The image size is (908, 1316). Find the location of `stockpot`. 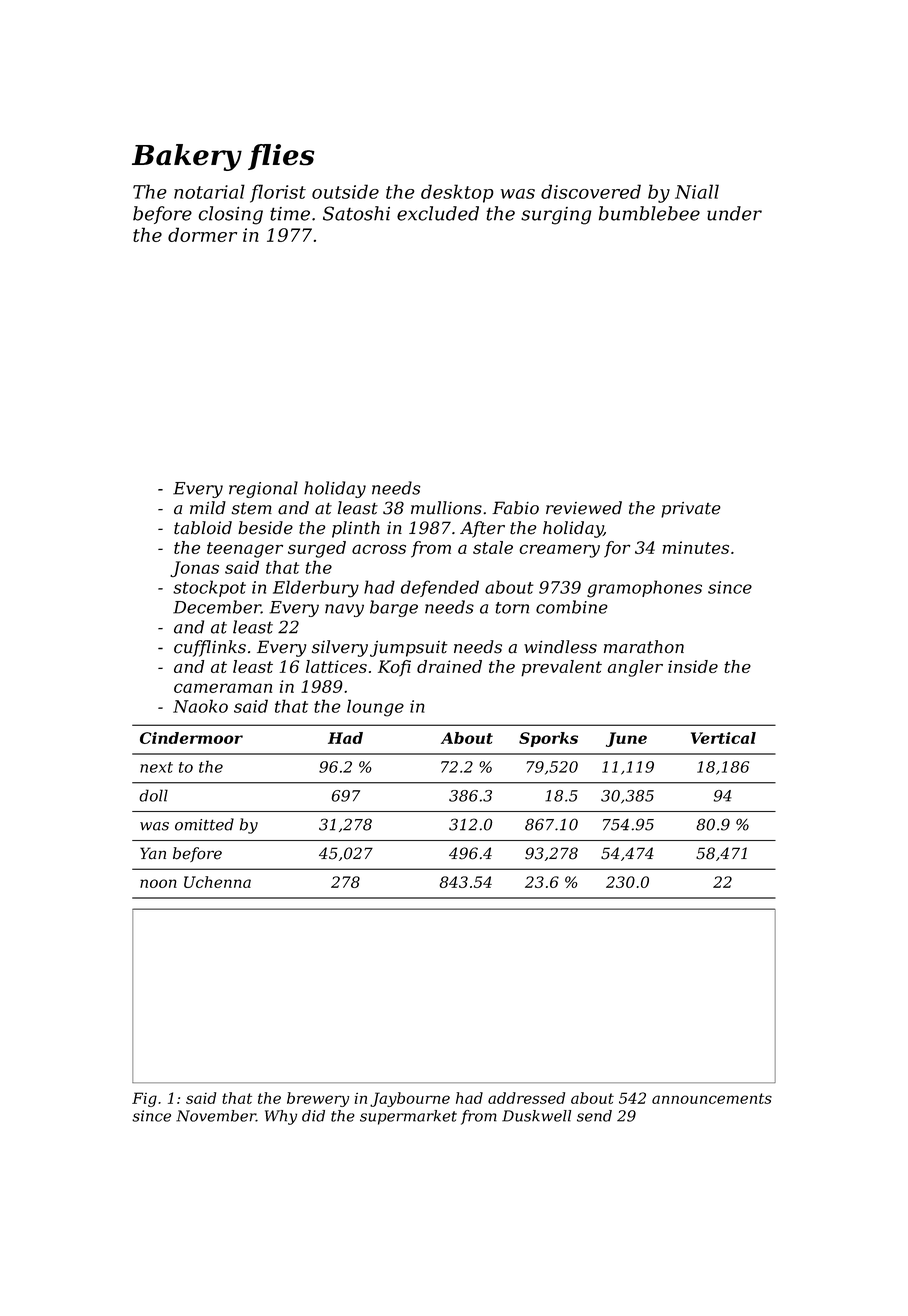

stockpot is located at coordinates (209, 588).
